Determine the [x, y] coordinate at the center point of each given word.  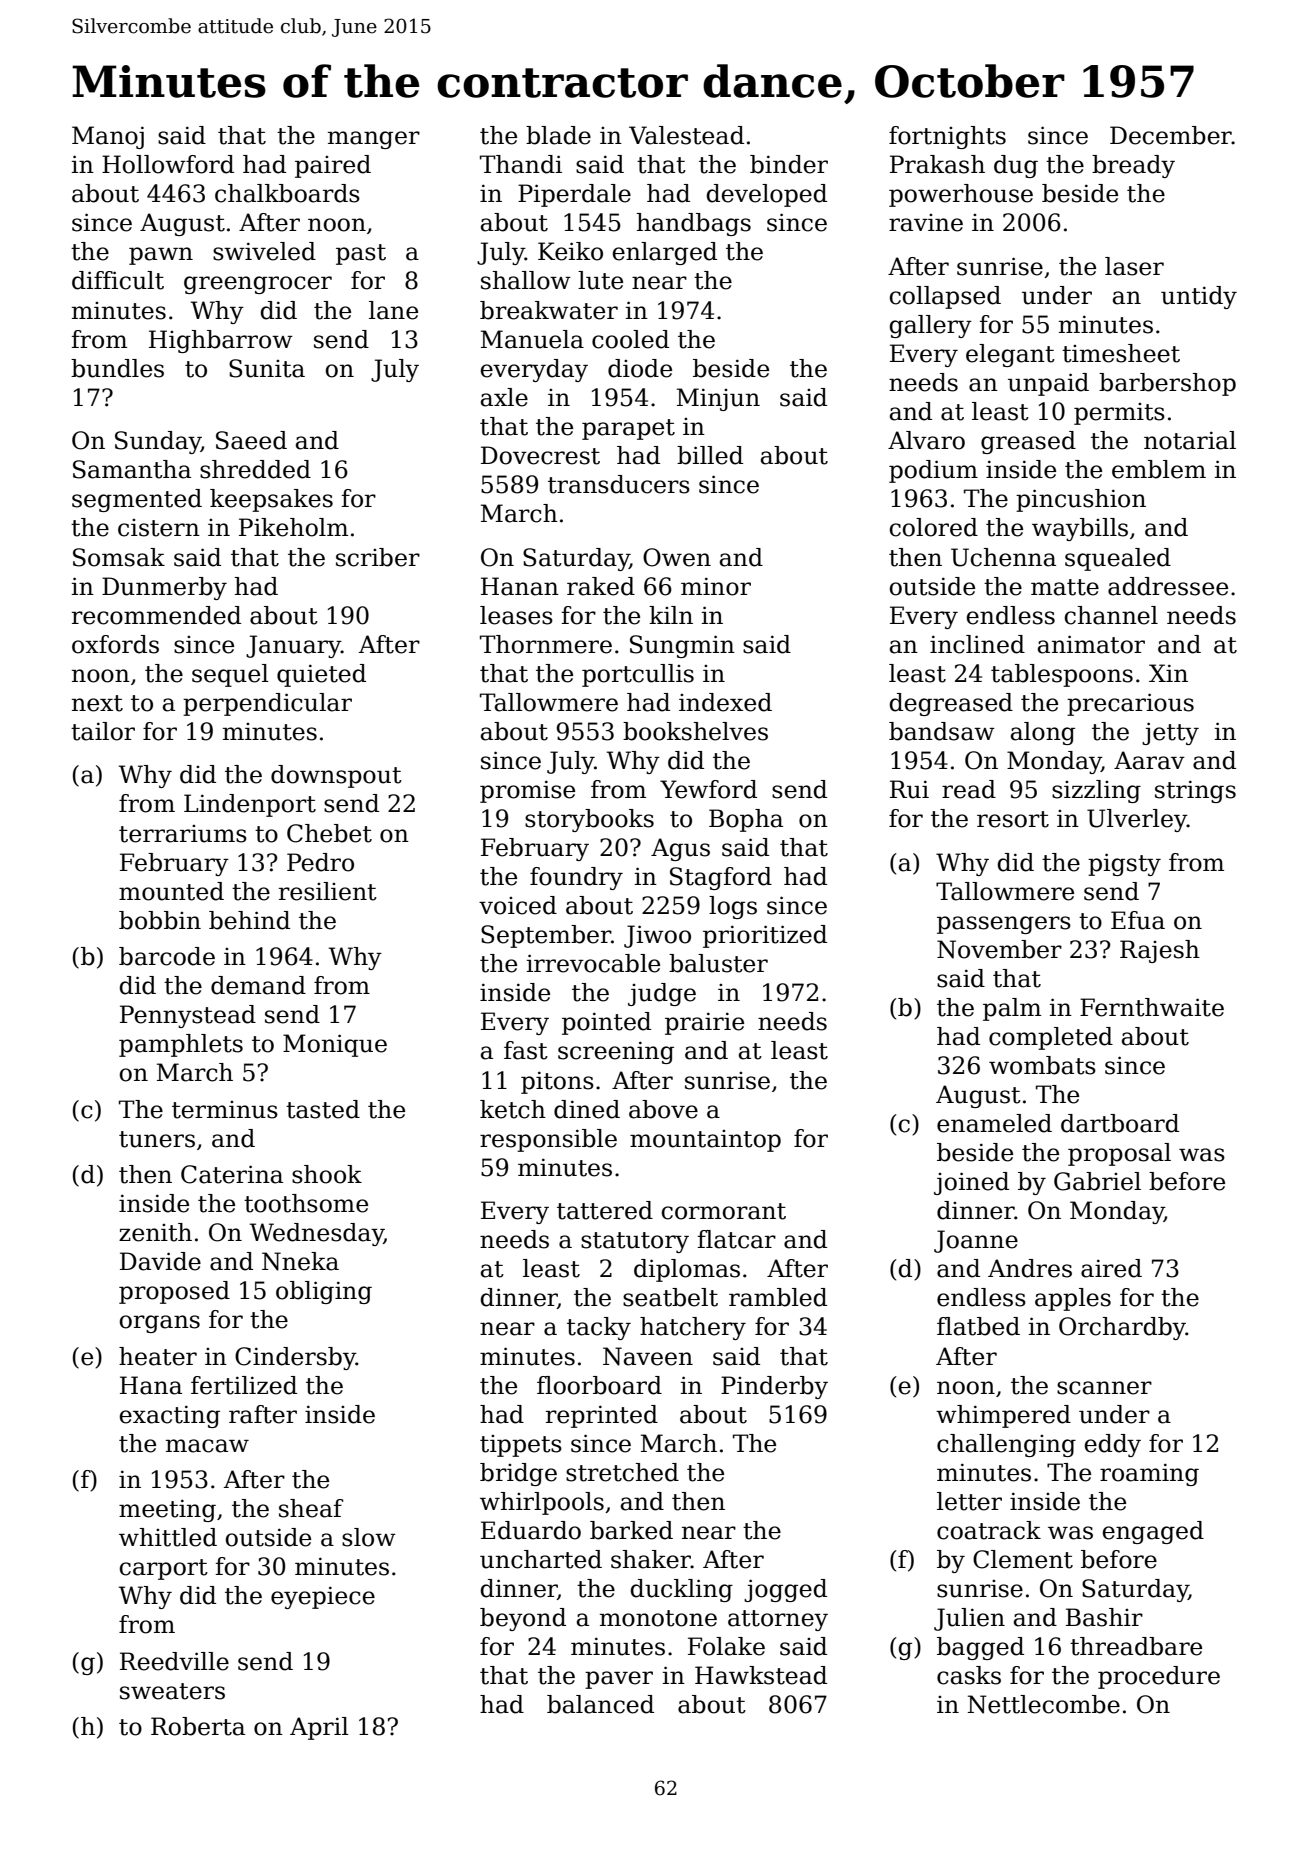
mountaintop [705, 1141]
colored [934, 527]
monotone [658, 1618]
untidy [1199, 297]
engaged [1153, 1532]
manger [374, 140]
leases [516, 615]
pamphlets [181, 1045]
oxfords [115, 644]
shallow [526, 280]
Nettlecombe [1043, 1704]
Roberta [198, 1726]
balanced [600, 1704]
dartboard [1120, 1123]
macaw [207, 1446]
